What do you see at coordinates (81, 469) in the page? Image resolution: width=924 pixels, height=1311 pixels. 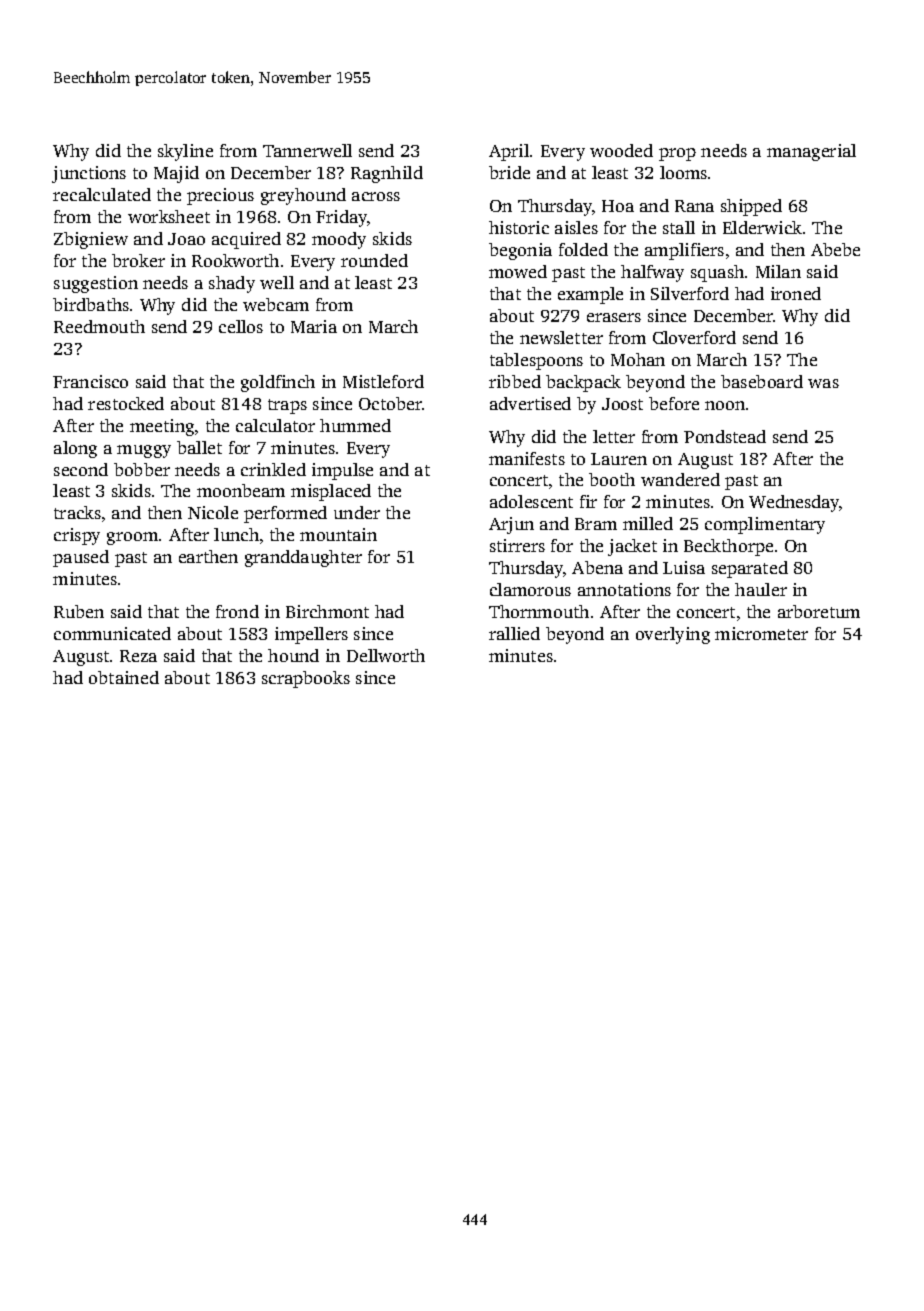 I see `second` at bounding box center [81, 469].
